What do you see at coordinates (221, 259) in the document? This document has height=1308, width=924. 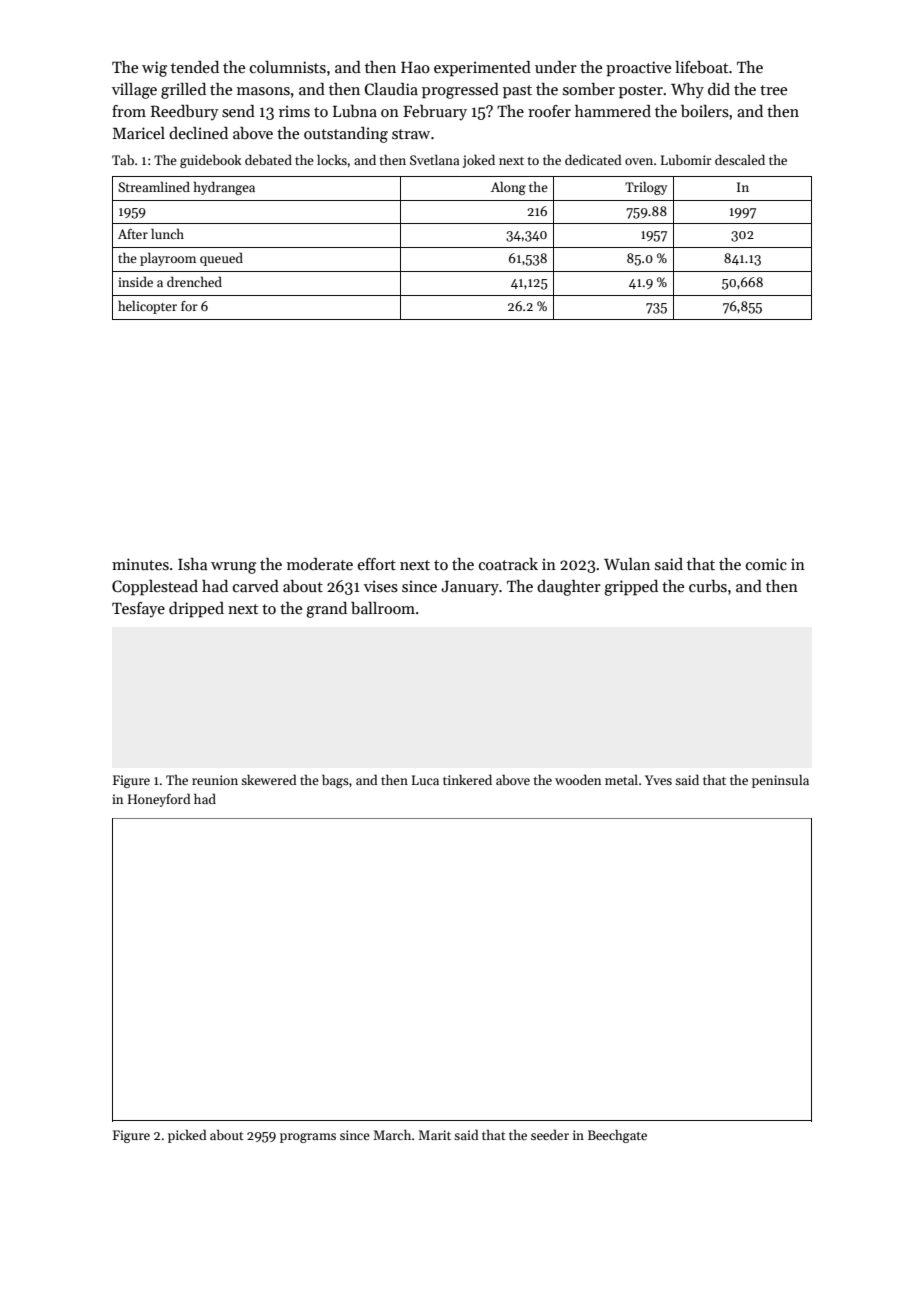 I see `queued` at bounding box center [221, 259].
